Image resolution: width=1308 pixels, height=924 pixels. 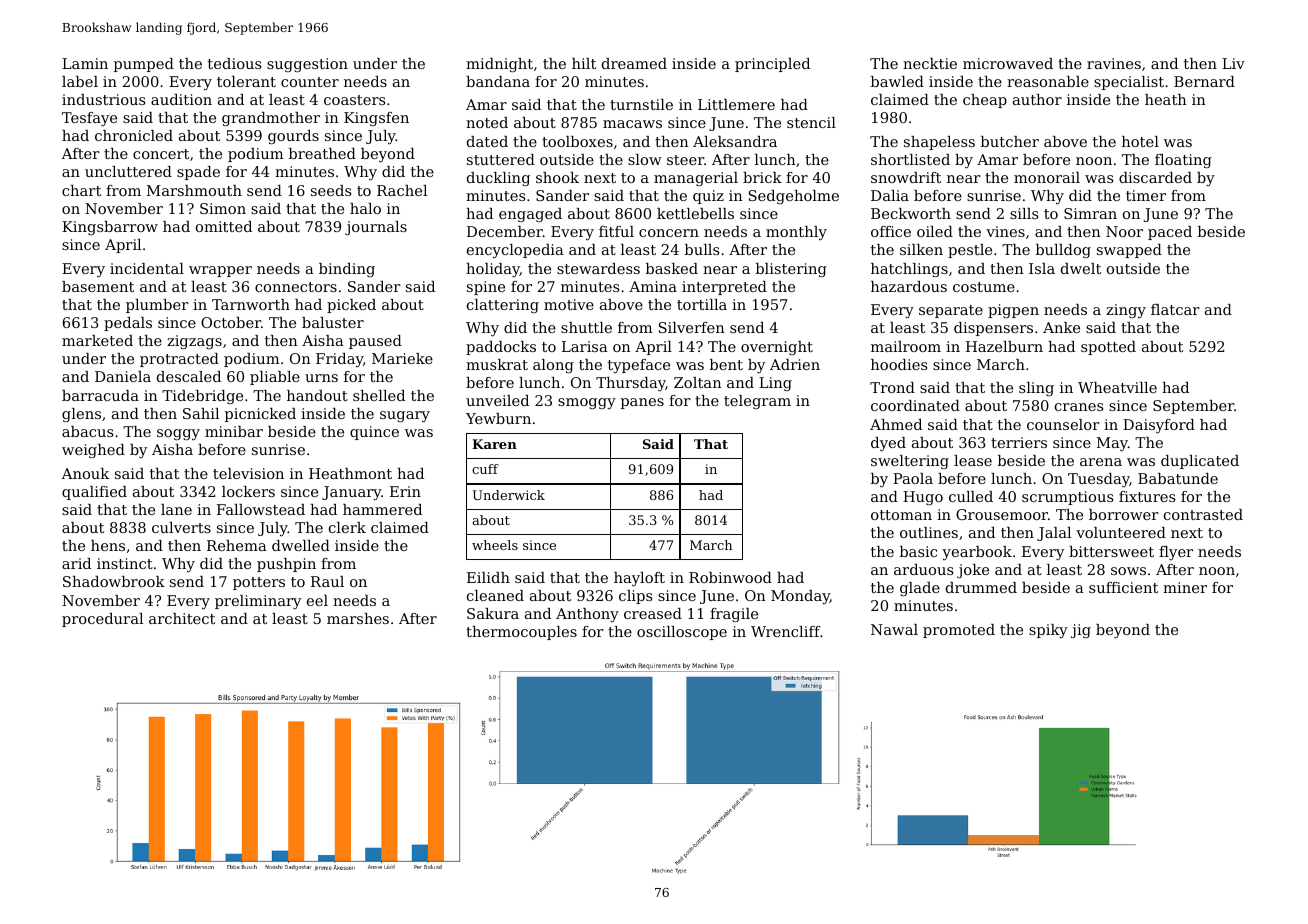 What do you see at coordinates (1175, 309) in the screenshot?
I see `flatcar` at bounding box center [1175, 309].
